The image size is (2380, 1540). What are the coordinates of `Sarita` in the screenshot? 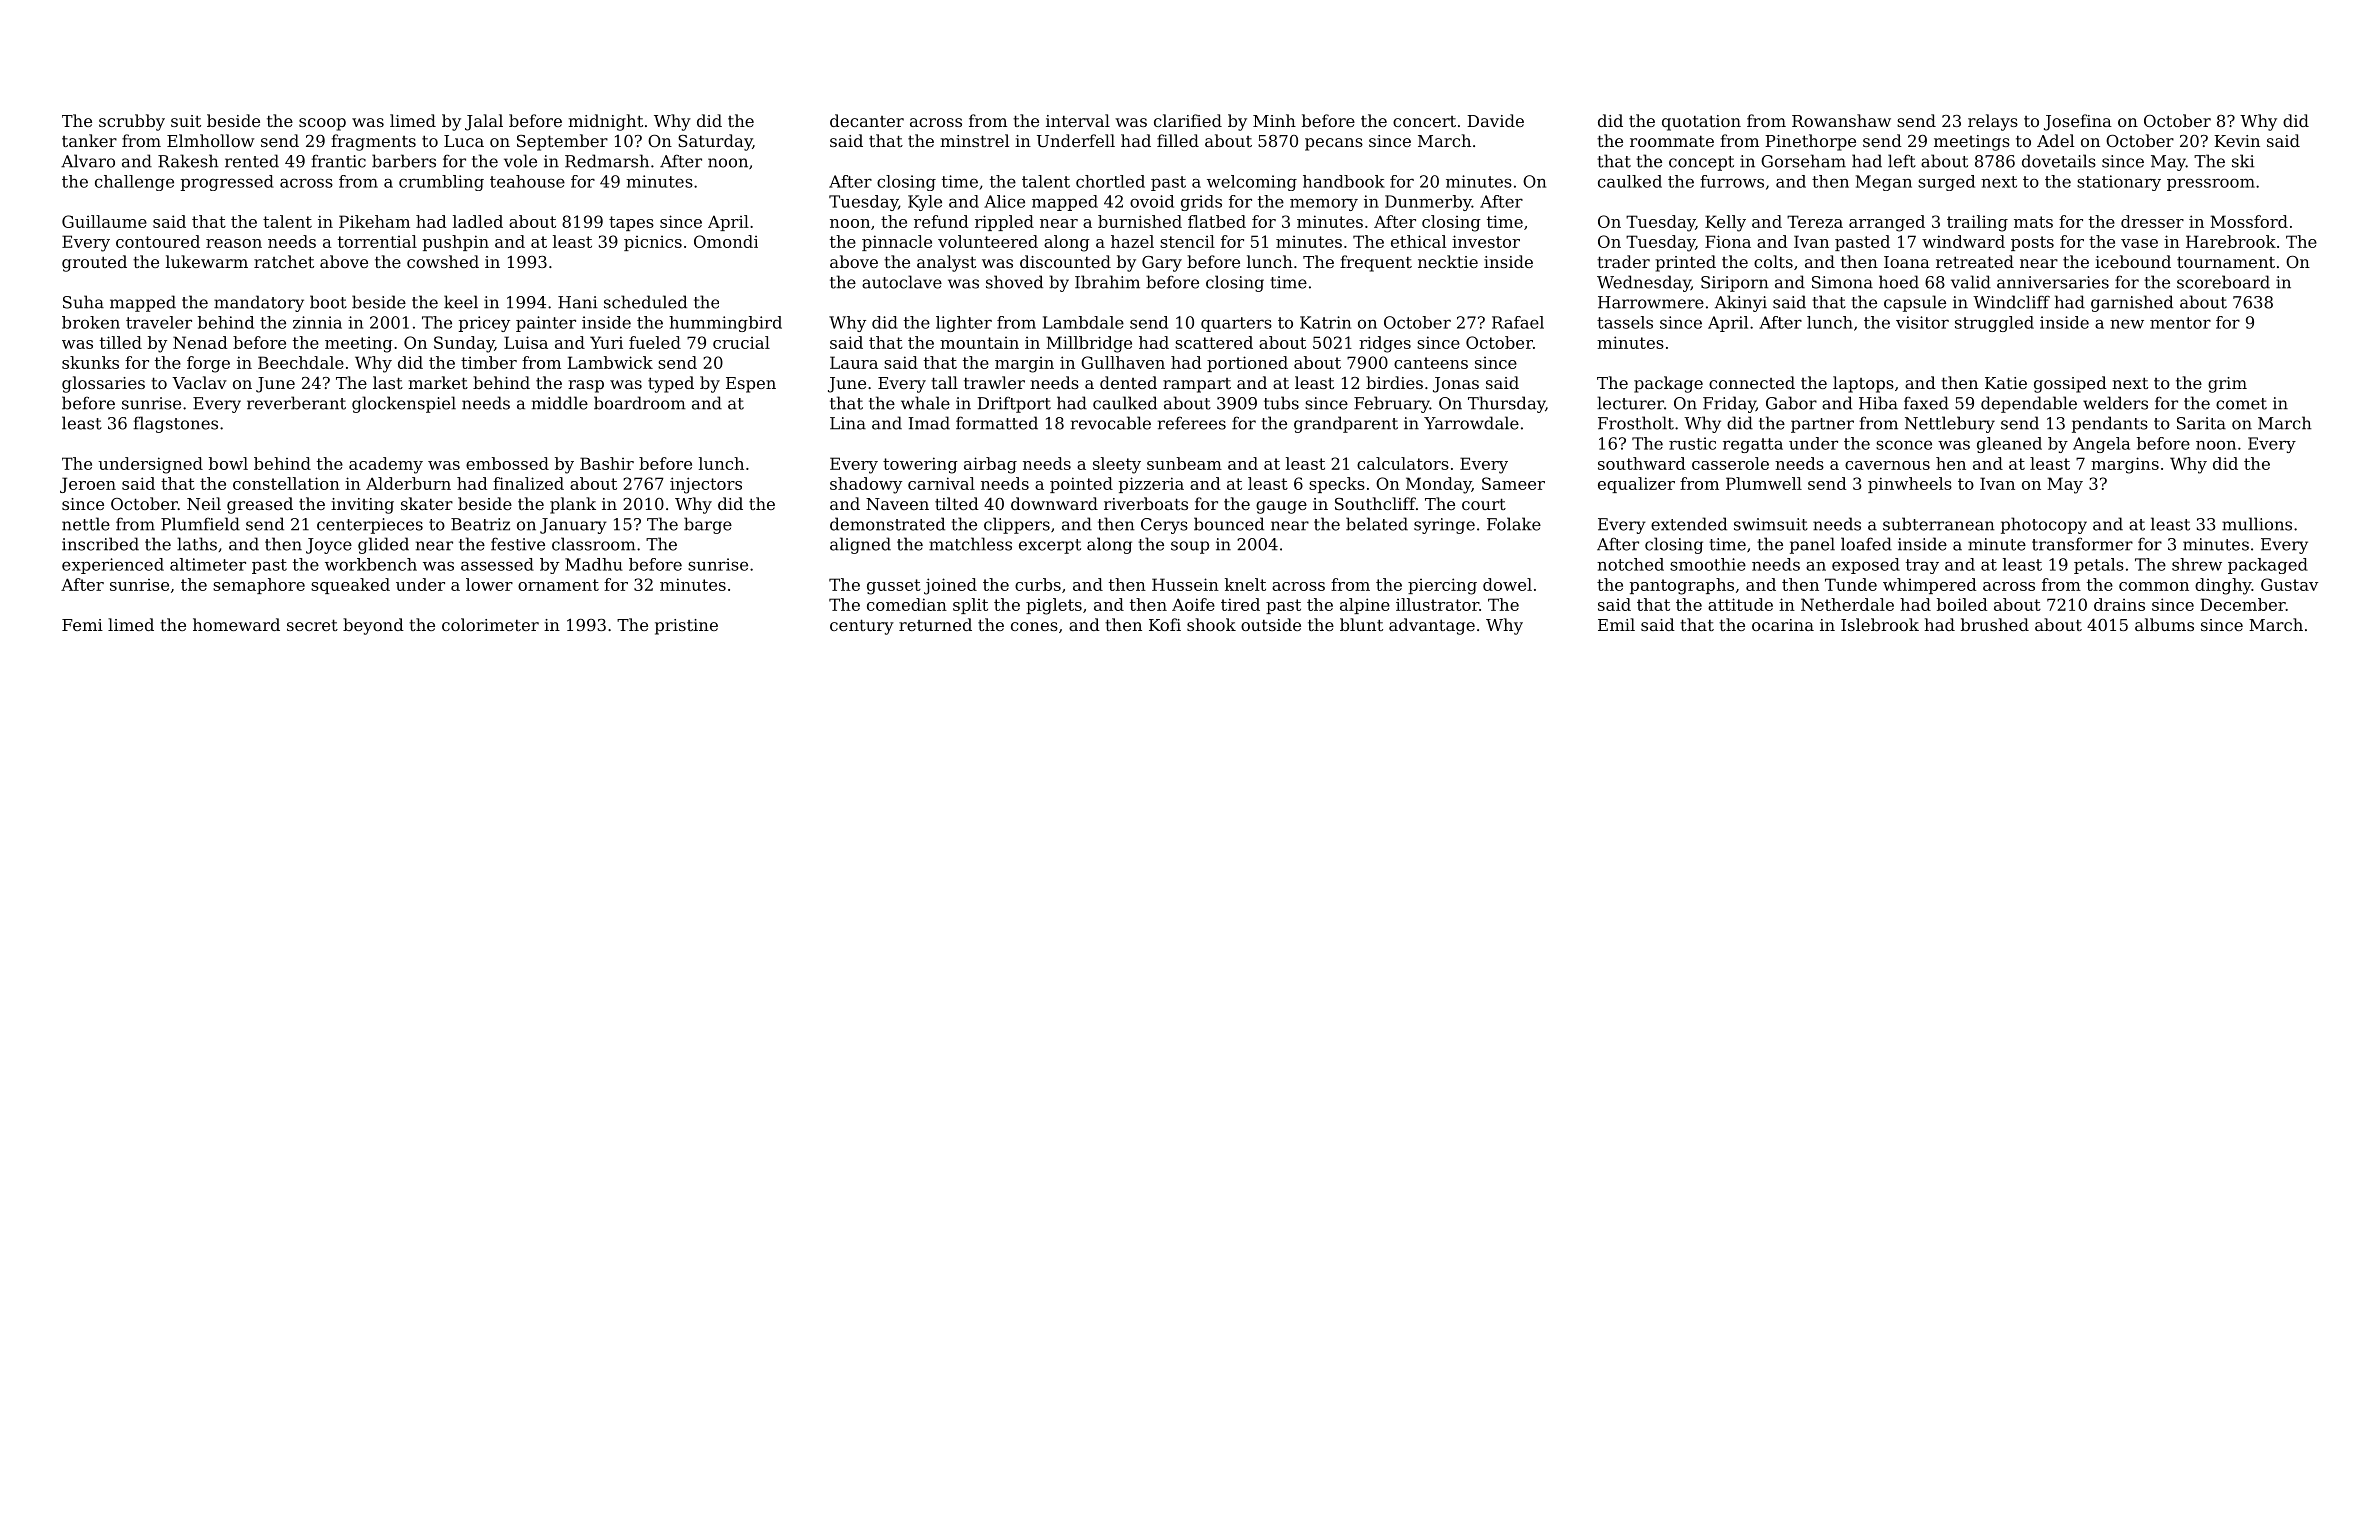 It's located at (2201, 423).
